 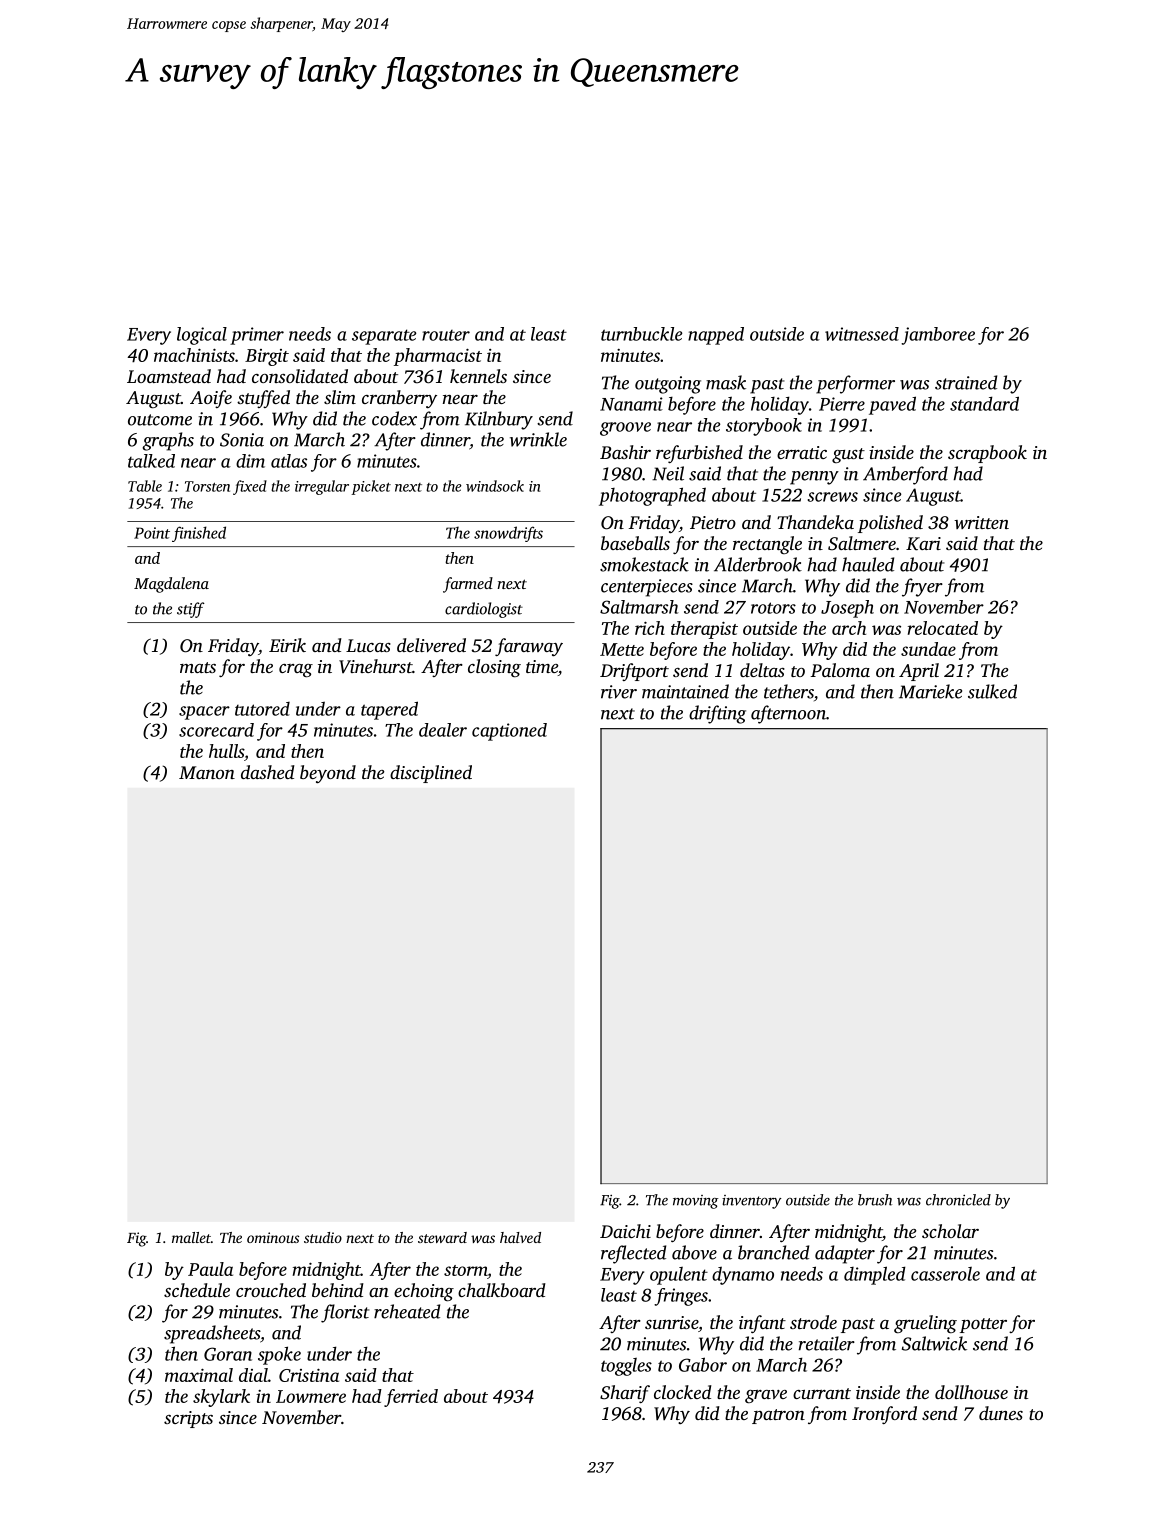 I want to click on napped, so click(x=716, y=336).
